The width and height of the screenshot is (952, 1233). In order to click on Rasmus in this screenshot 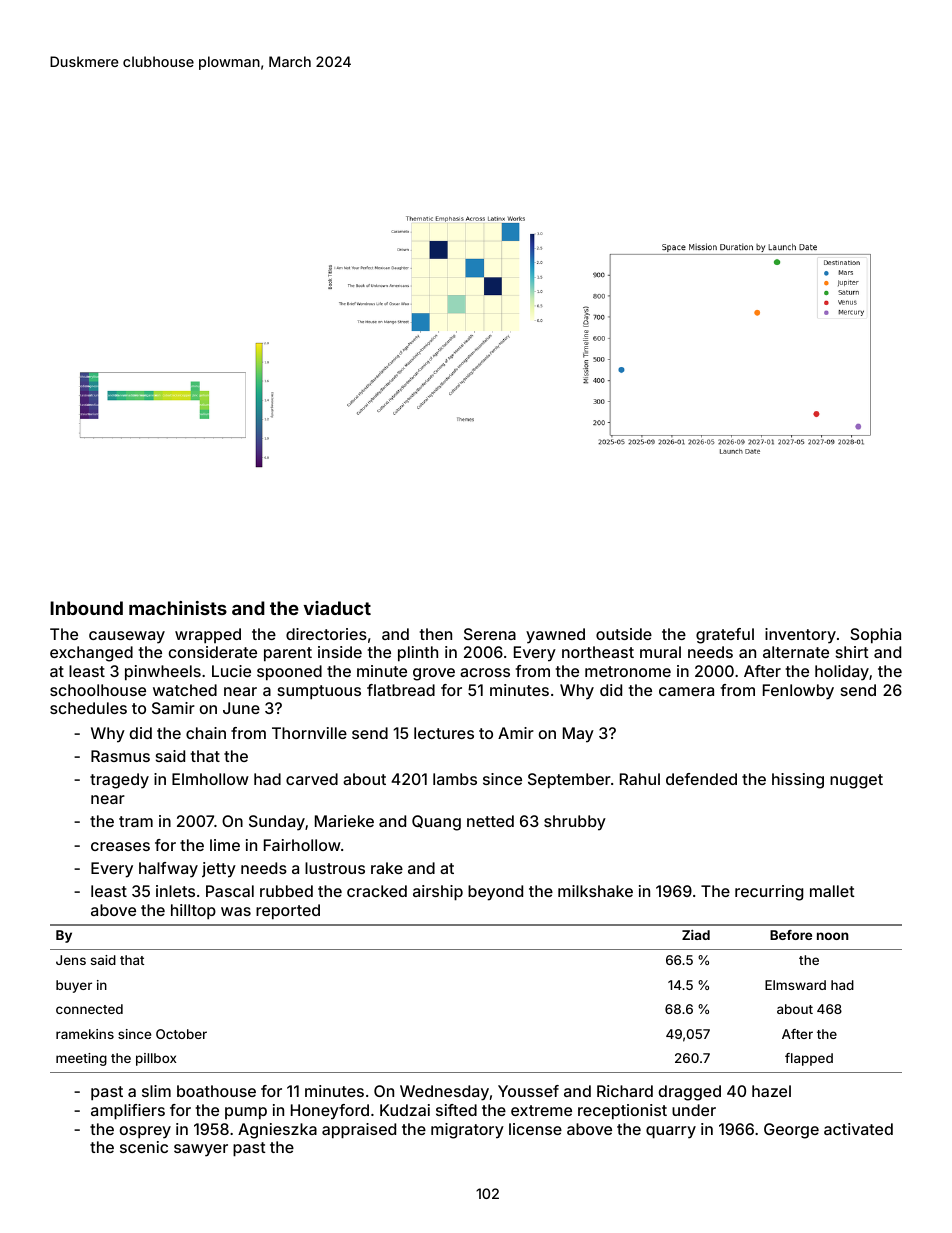, I will do `click(120, 756)`.
